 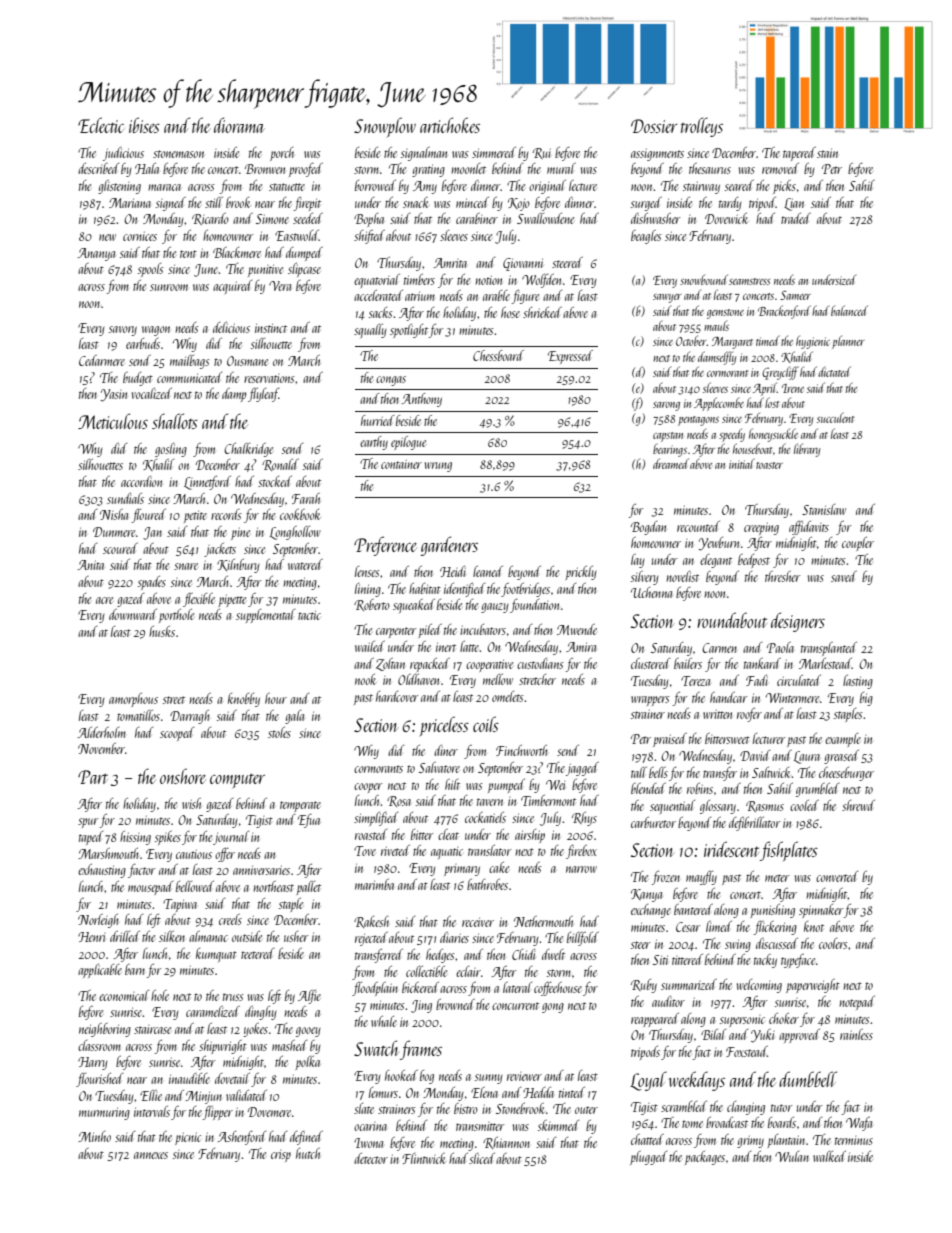 What do you see at coordinates (309, 821) in the screenshot?
I see `Efua` at bounding box center [309, 821].
